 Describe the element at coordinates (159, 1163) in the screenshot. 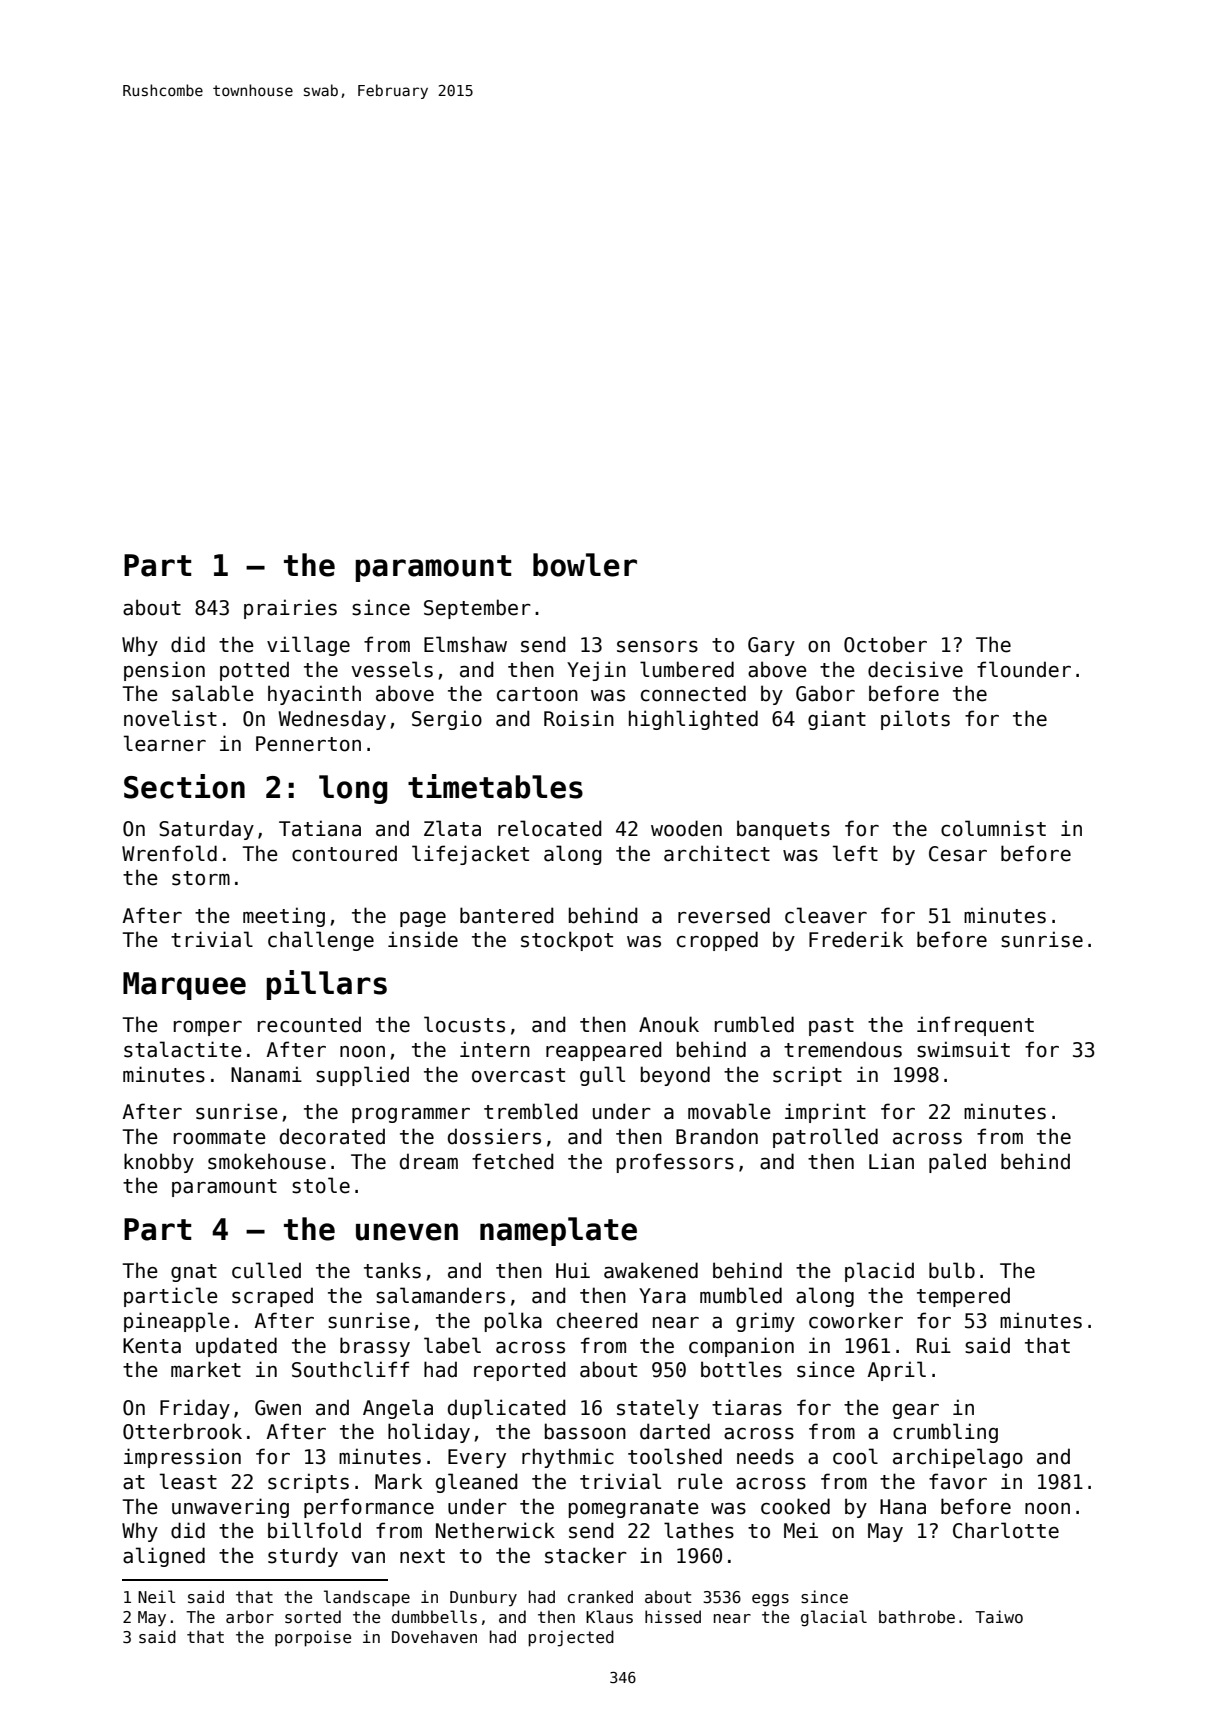

I see `knobby` at that location.
